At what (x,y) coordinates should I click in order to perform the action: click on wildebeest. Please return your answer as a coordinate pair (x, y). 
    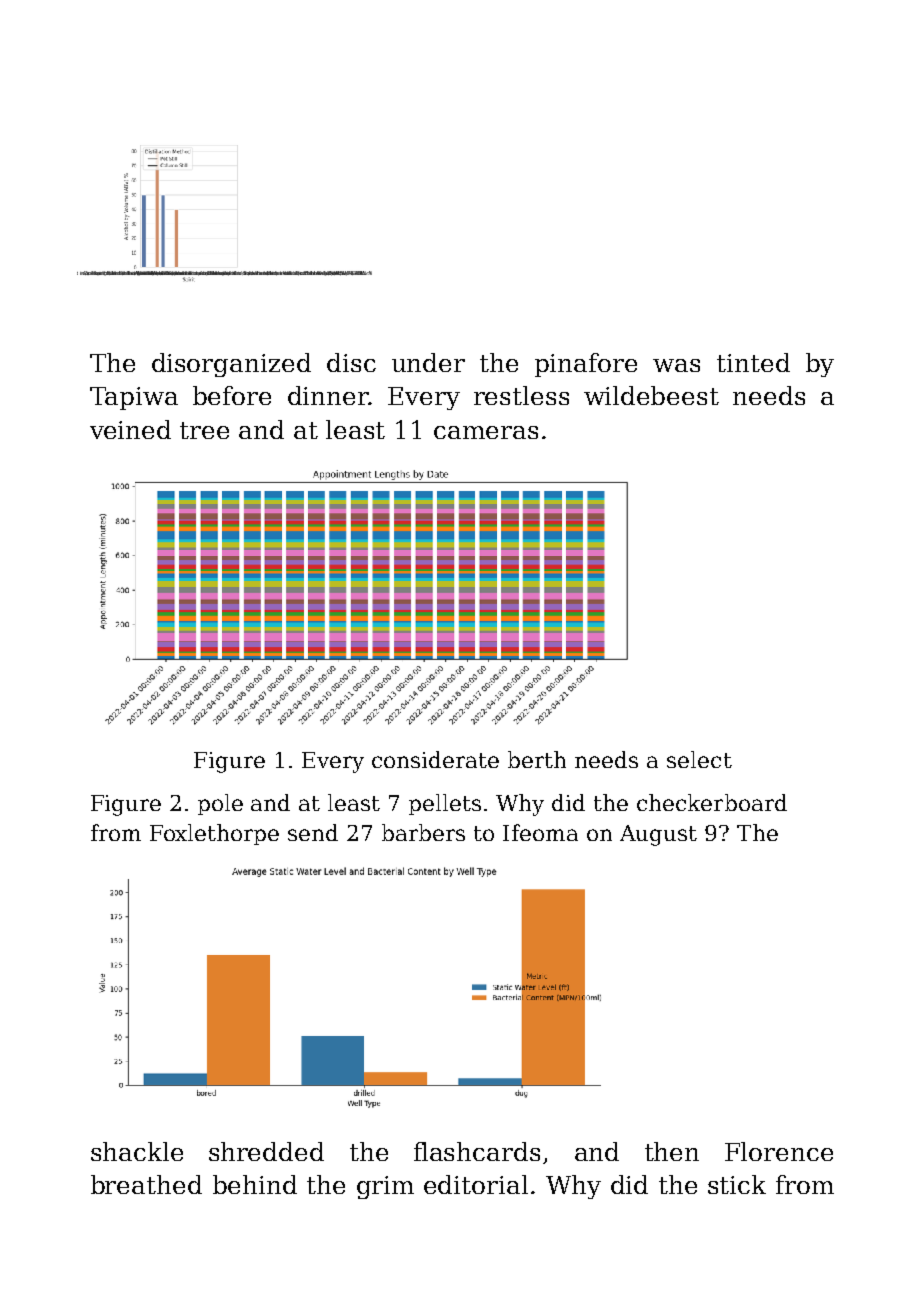
    Looking at the image, I should click on (651, 395).
